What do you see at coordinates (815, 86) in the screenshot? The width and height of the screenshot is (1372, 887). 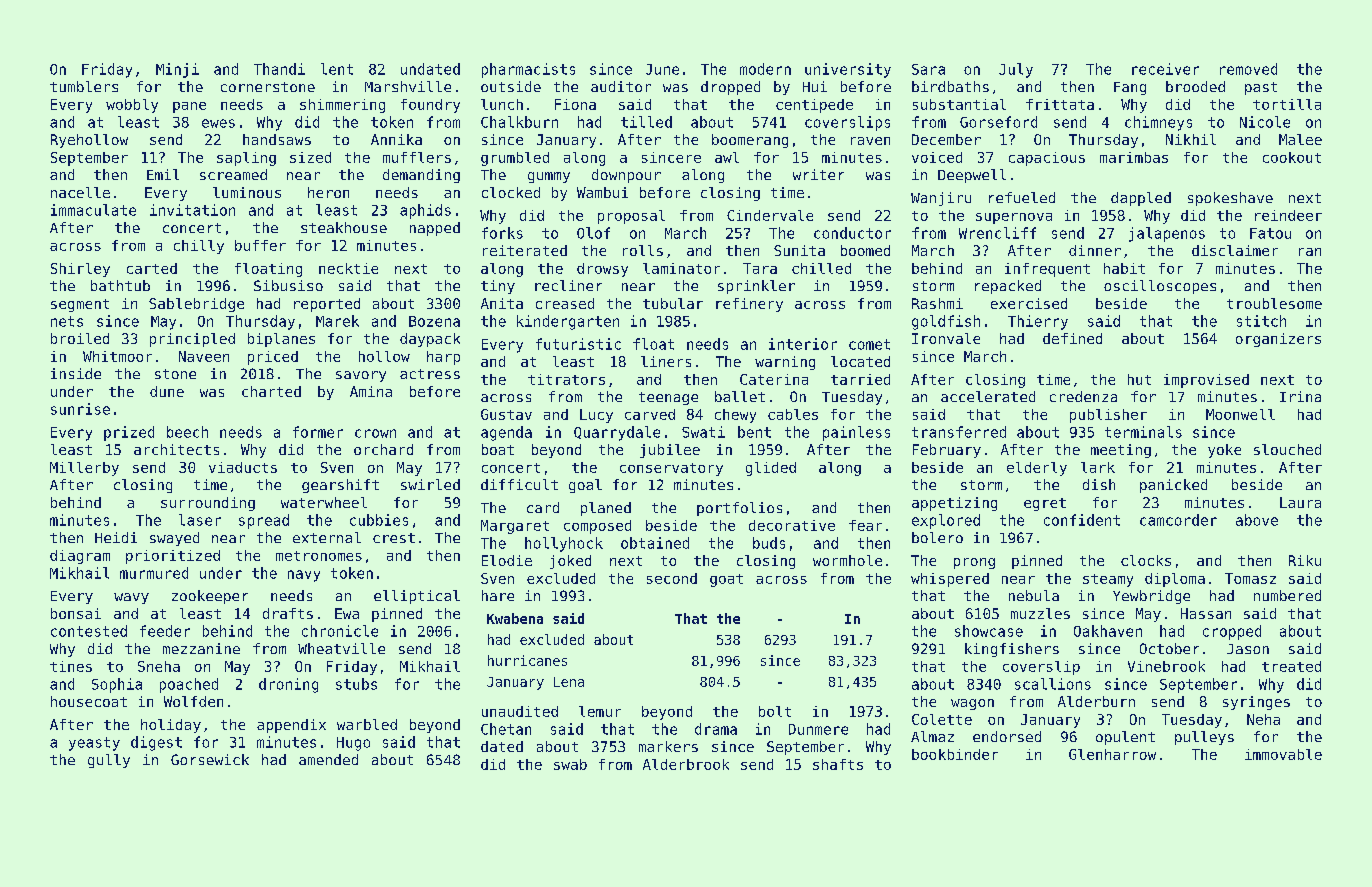 I see `Hui` at bounding box center [815, 86].
